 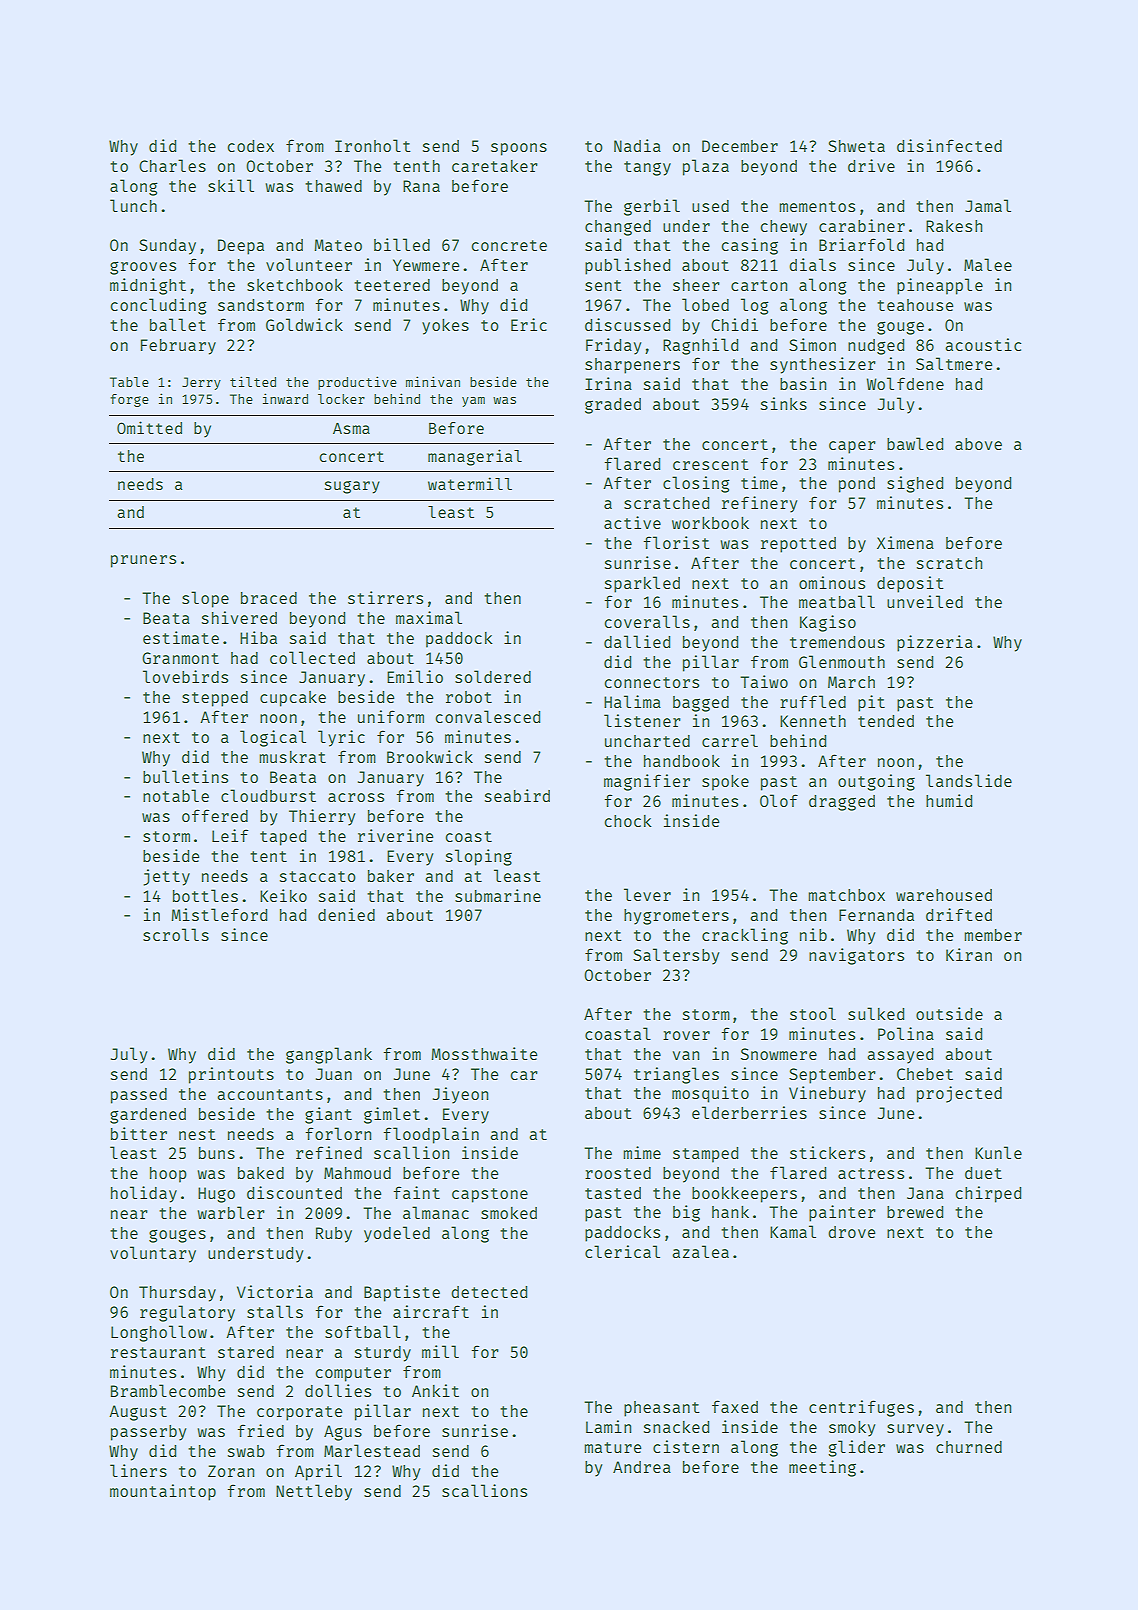 What do you see at coordinates (969, 1447) in the screenshot?
I see `churned` at bounding box center [969, 1447].
